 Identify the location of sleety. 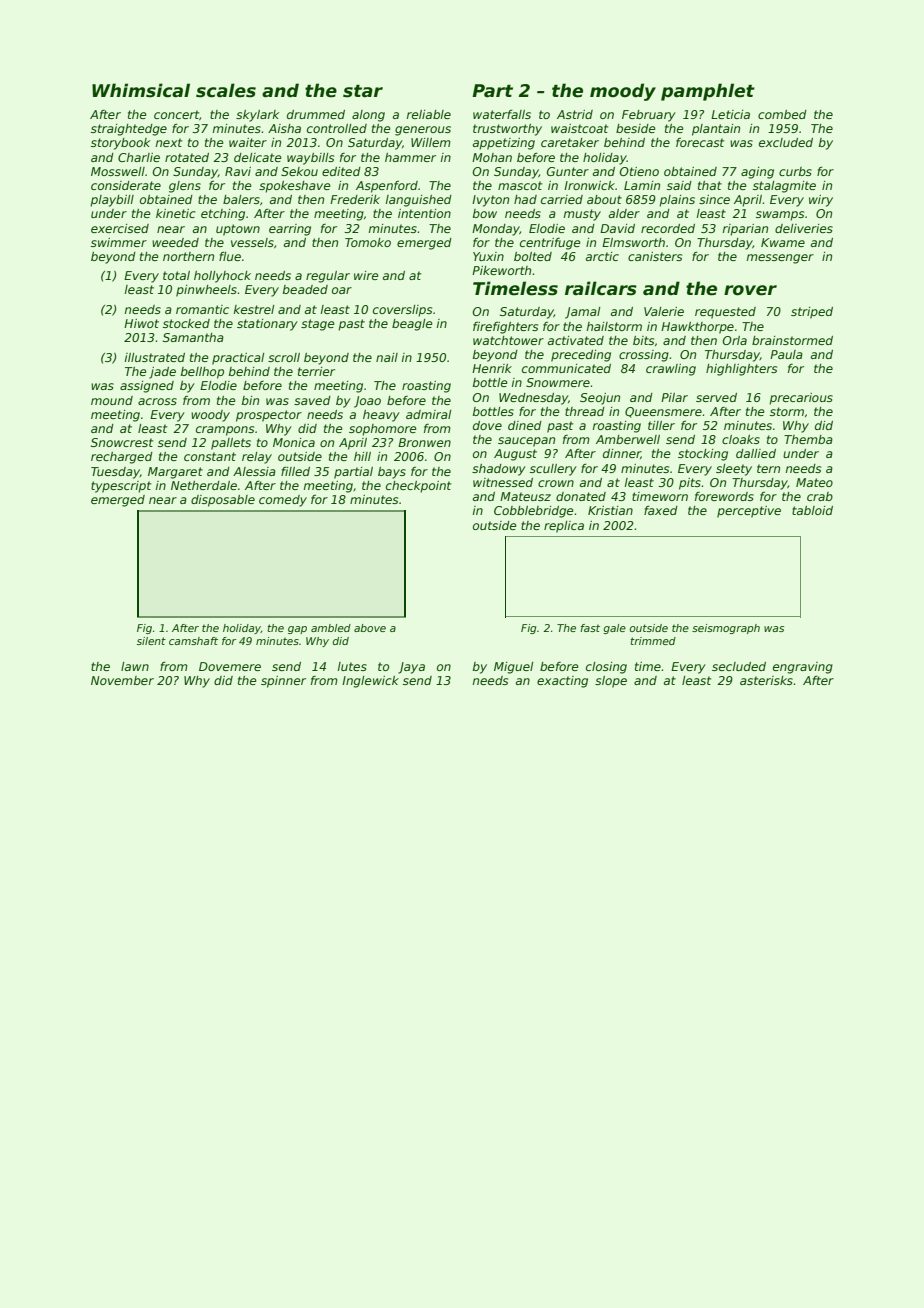
(734, 470).
